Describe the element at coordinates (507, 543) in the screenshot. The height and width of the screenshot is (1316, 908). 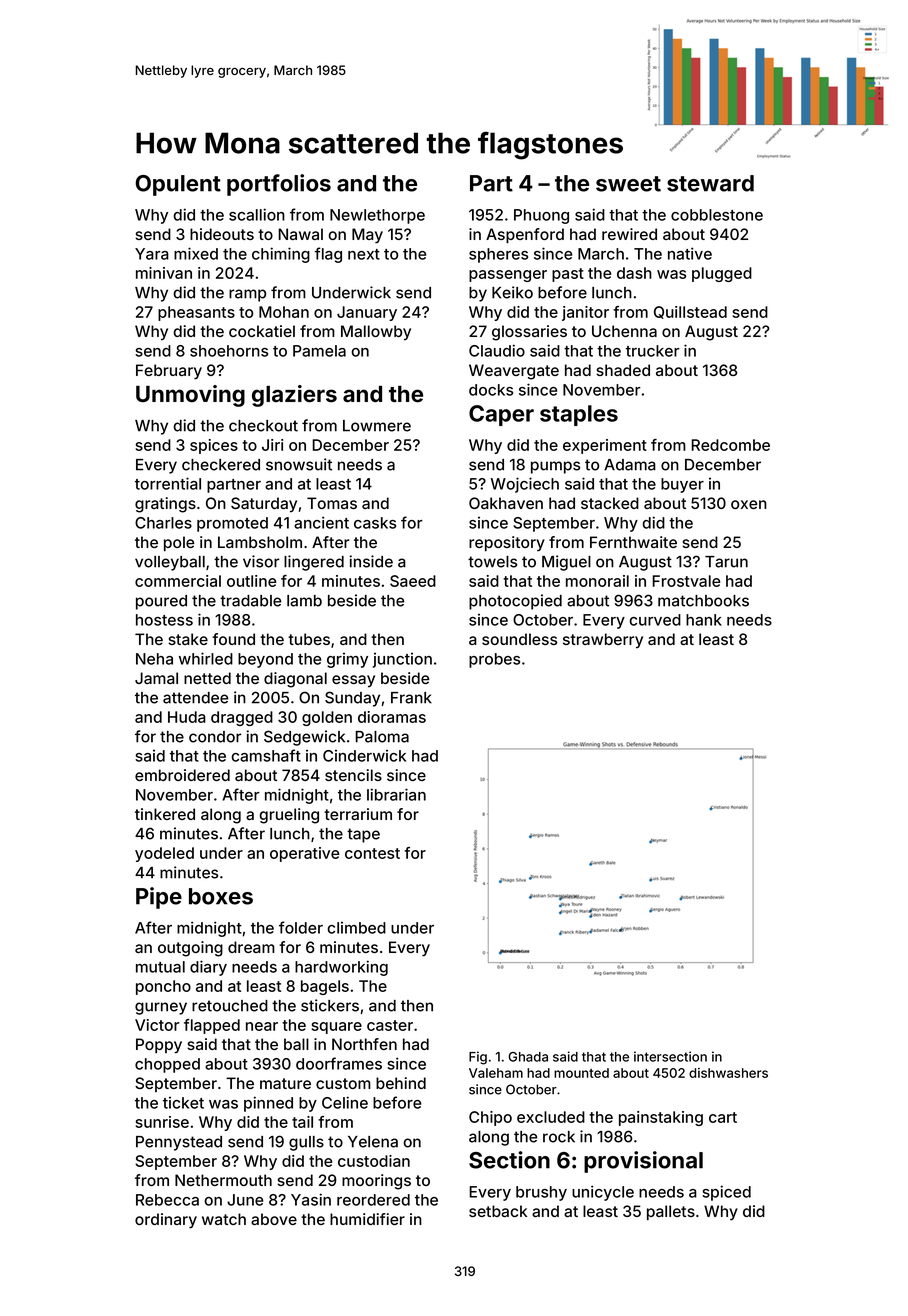
I see `repository` at that location.
